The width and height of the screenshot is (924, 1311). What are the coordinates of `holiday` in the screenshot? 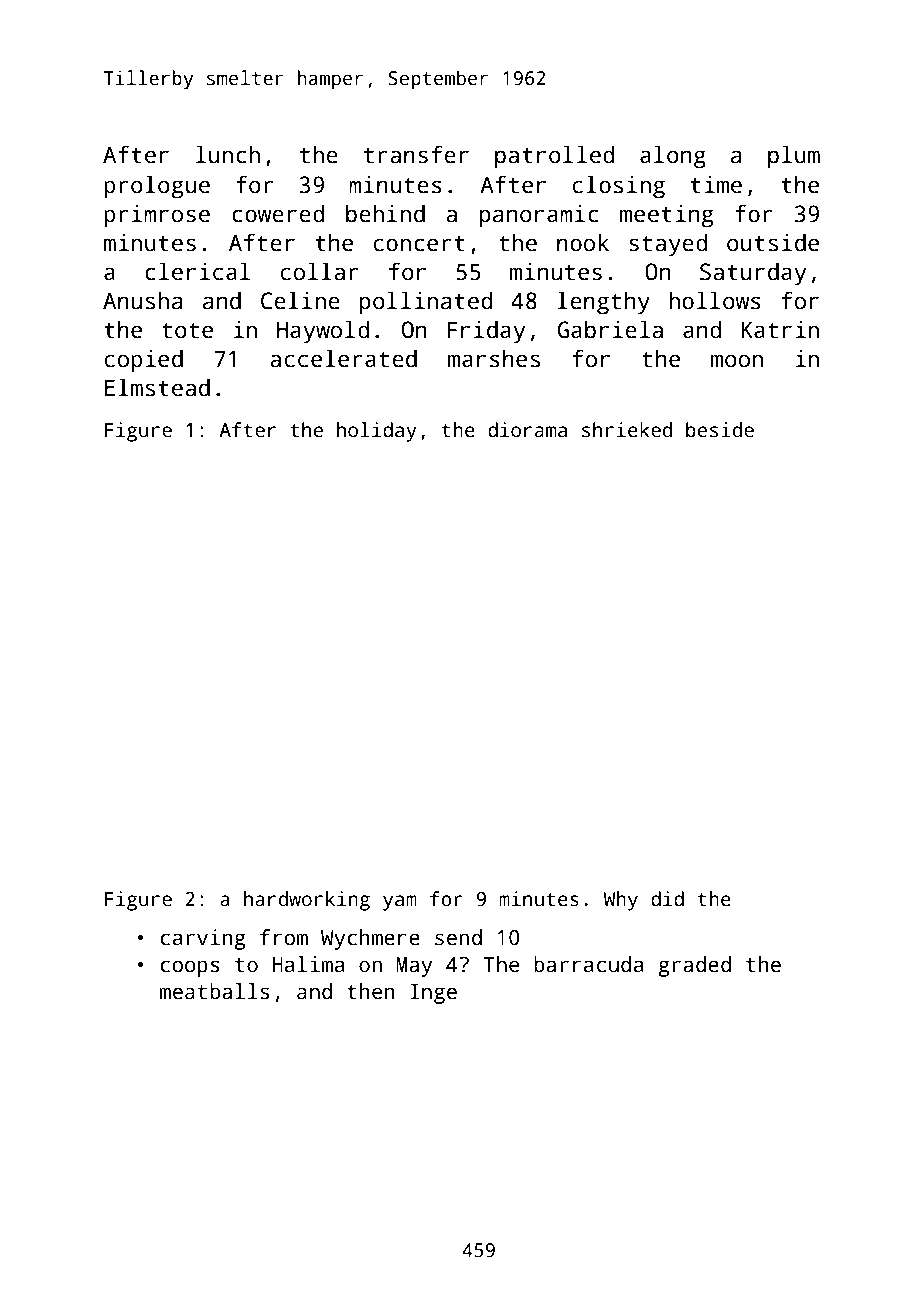 It's located at (377, 432).
